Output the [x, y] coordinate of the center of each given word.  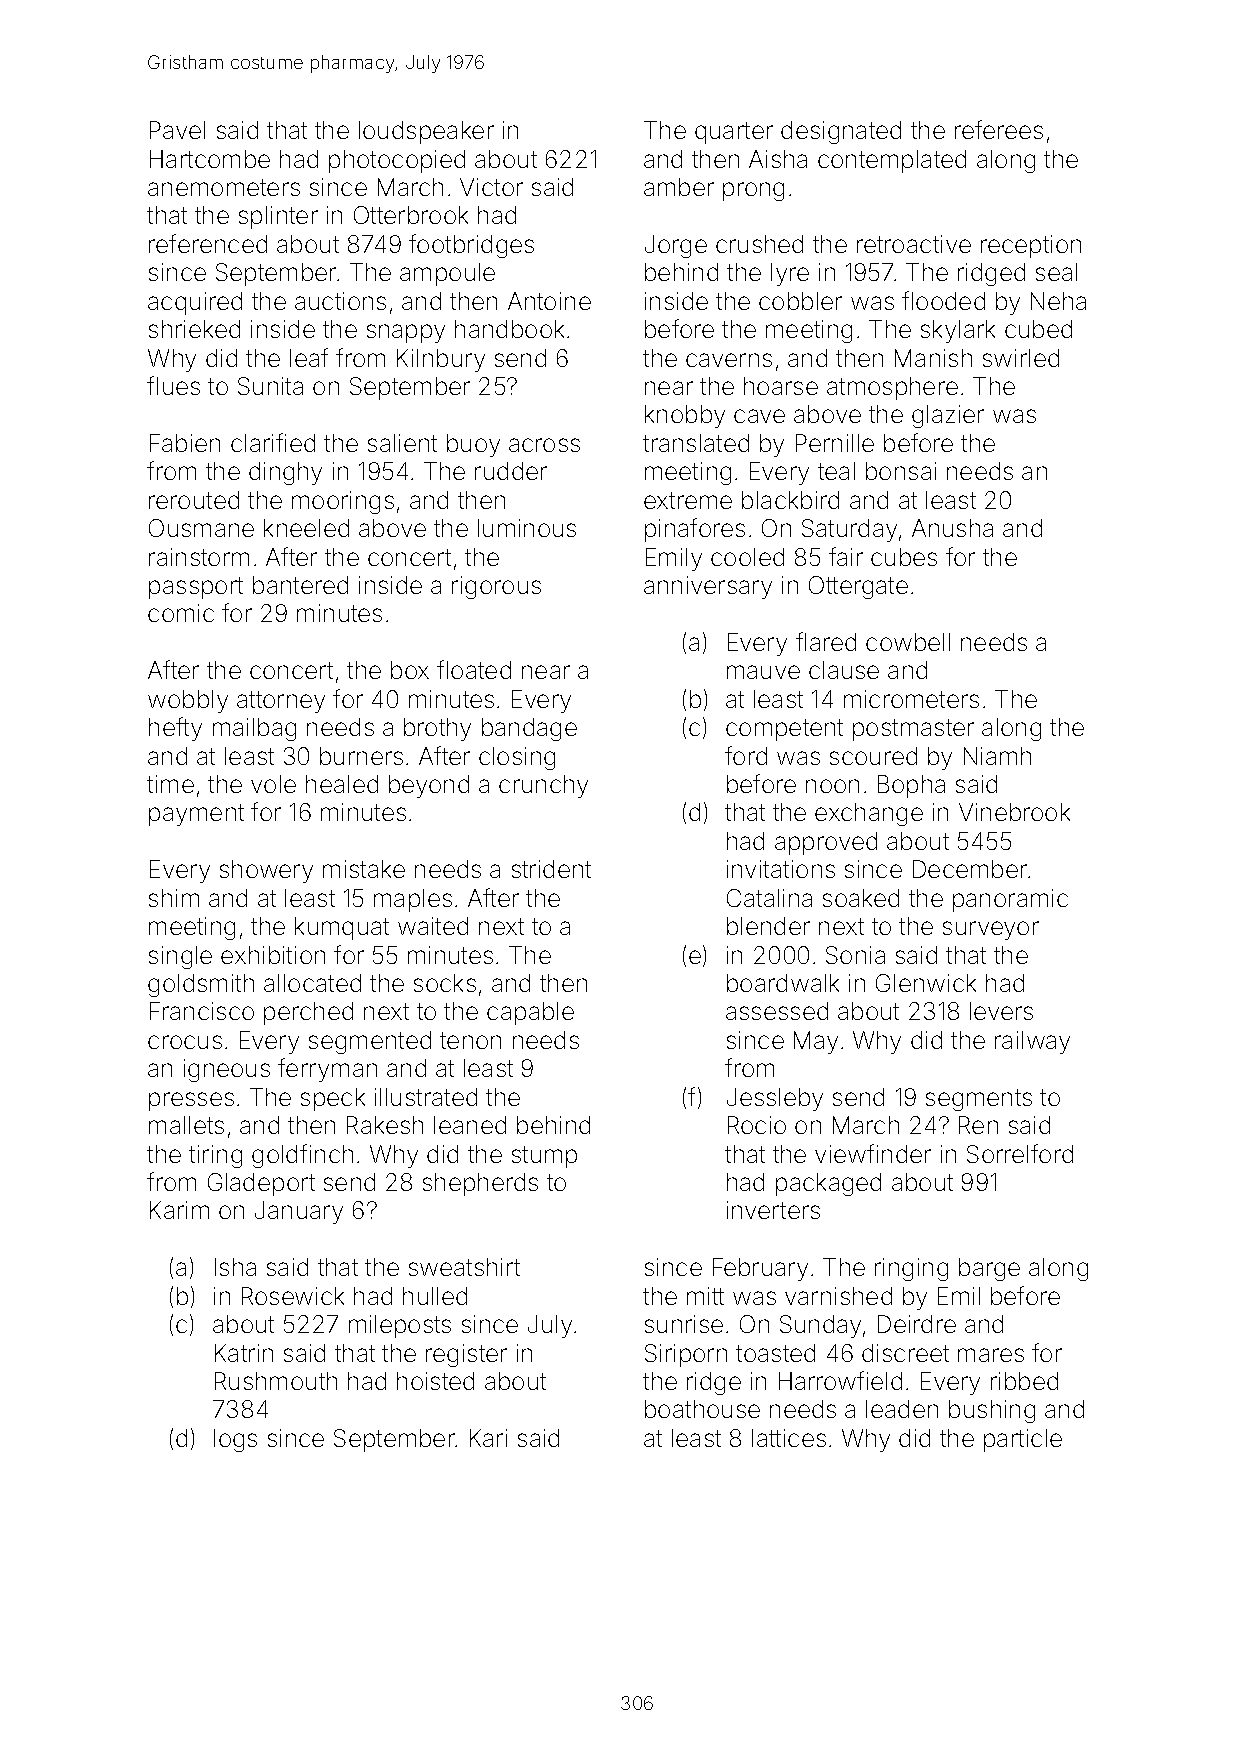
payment [196, 815]
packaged [828, 1184]
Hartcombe [210, 159]
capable [530, 1013]
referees [999, 129]
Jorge [676, 246]
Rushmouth [276, 1381]
